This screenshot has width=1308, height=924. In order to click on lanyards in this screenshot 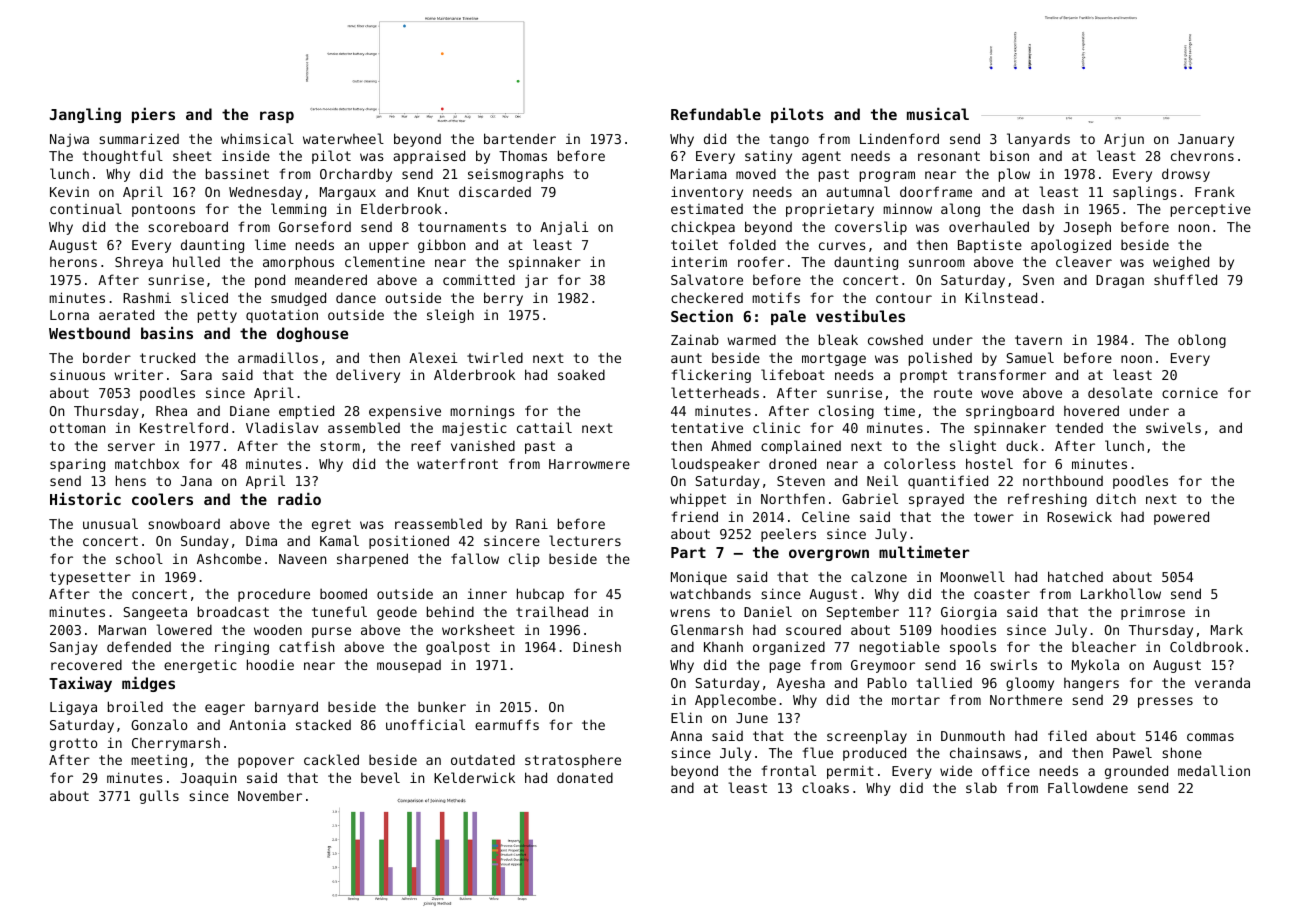, I will do `click(1038, 140)`.
